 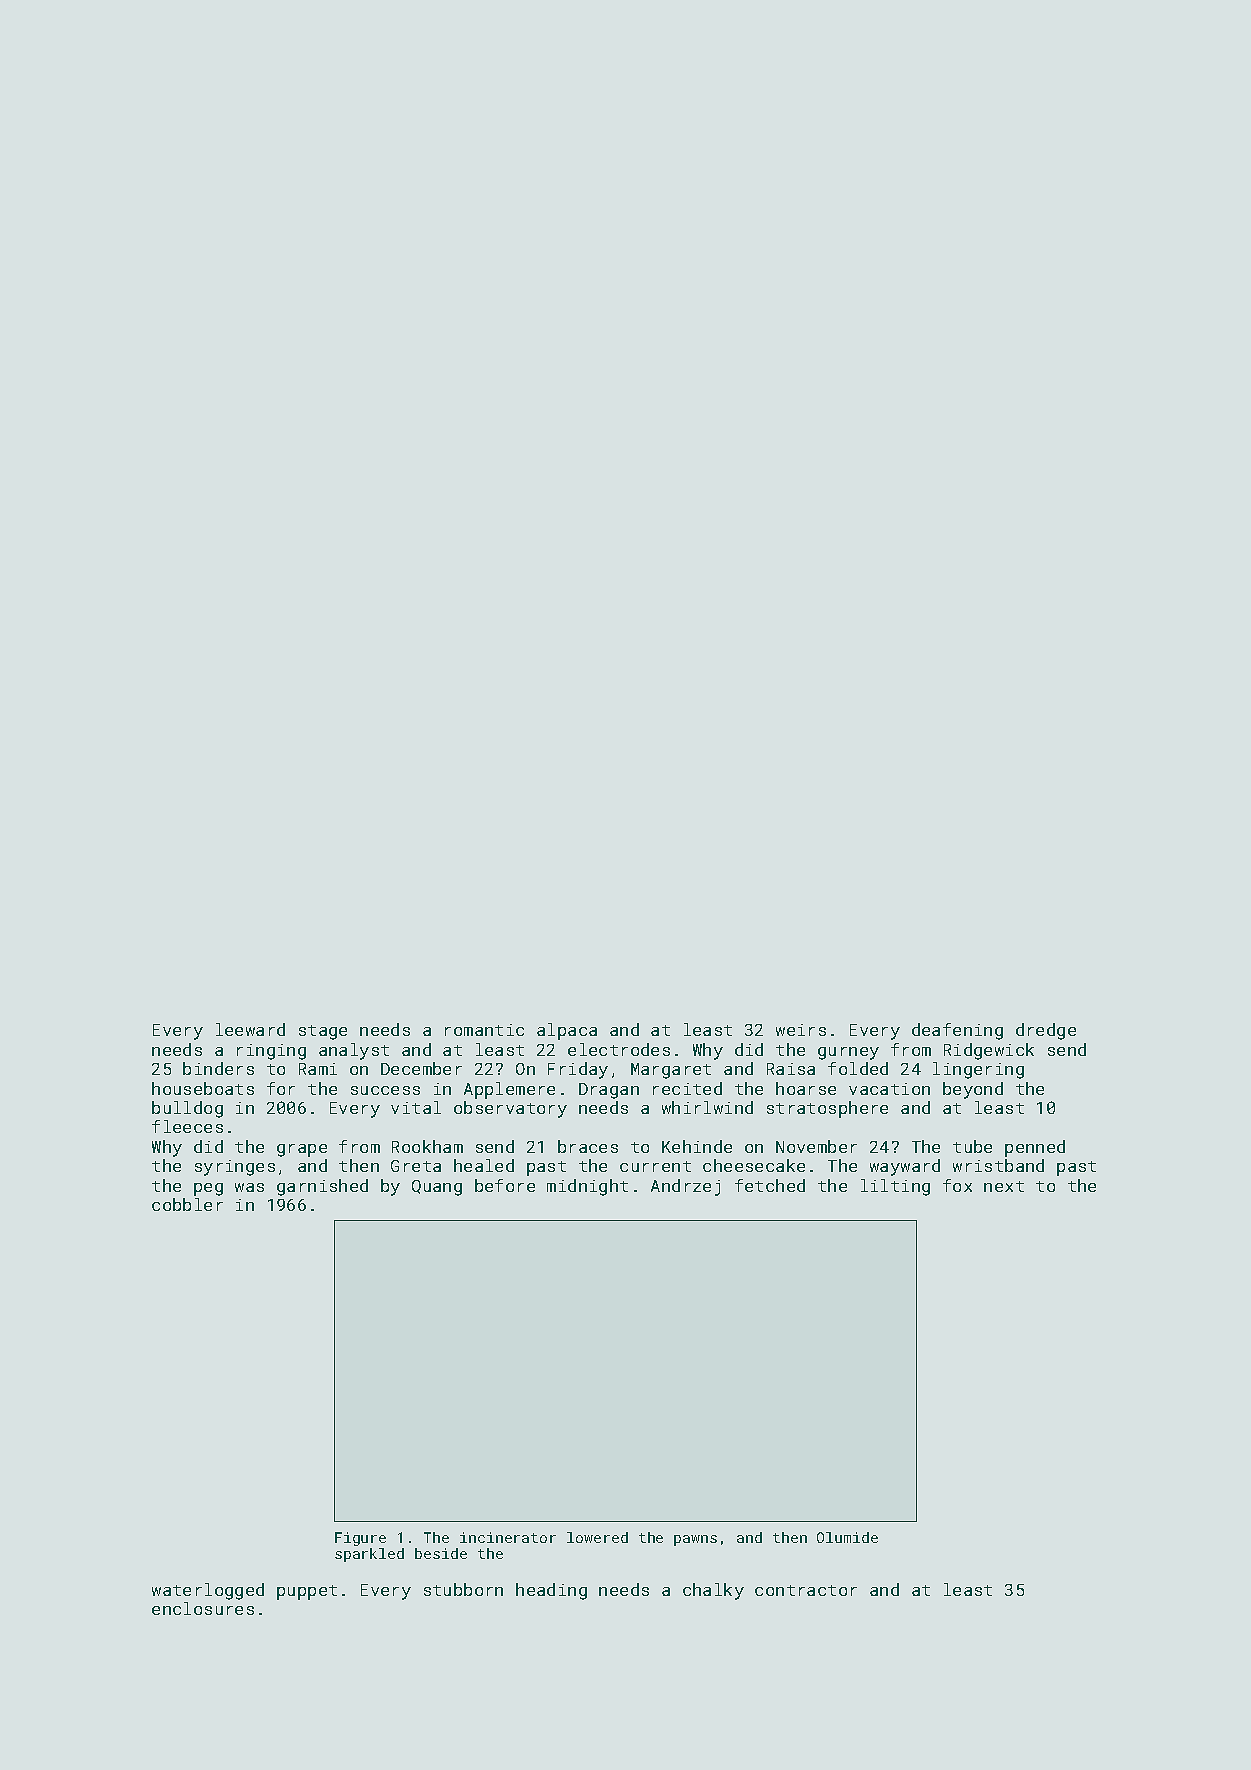 What do you see at coordinates (685, 1187) in the screenshot?
I see `Andrzej` at bounding box center [685, 1187].
